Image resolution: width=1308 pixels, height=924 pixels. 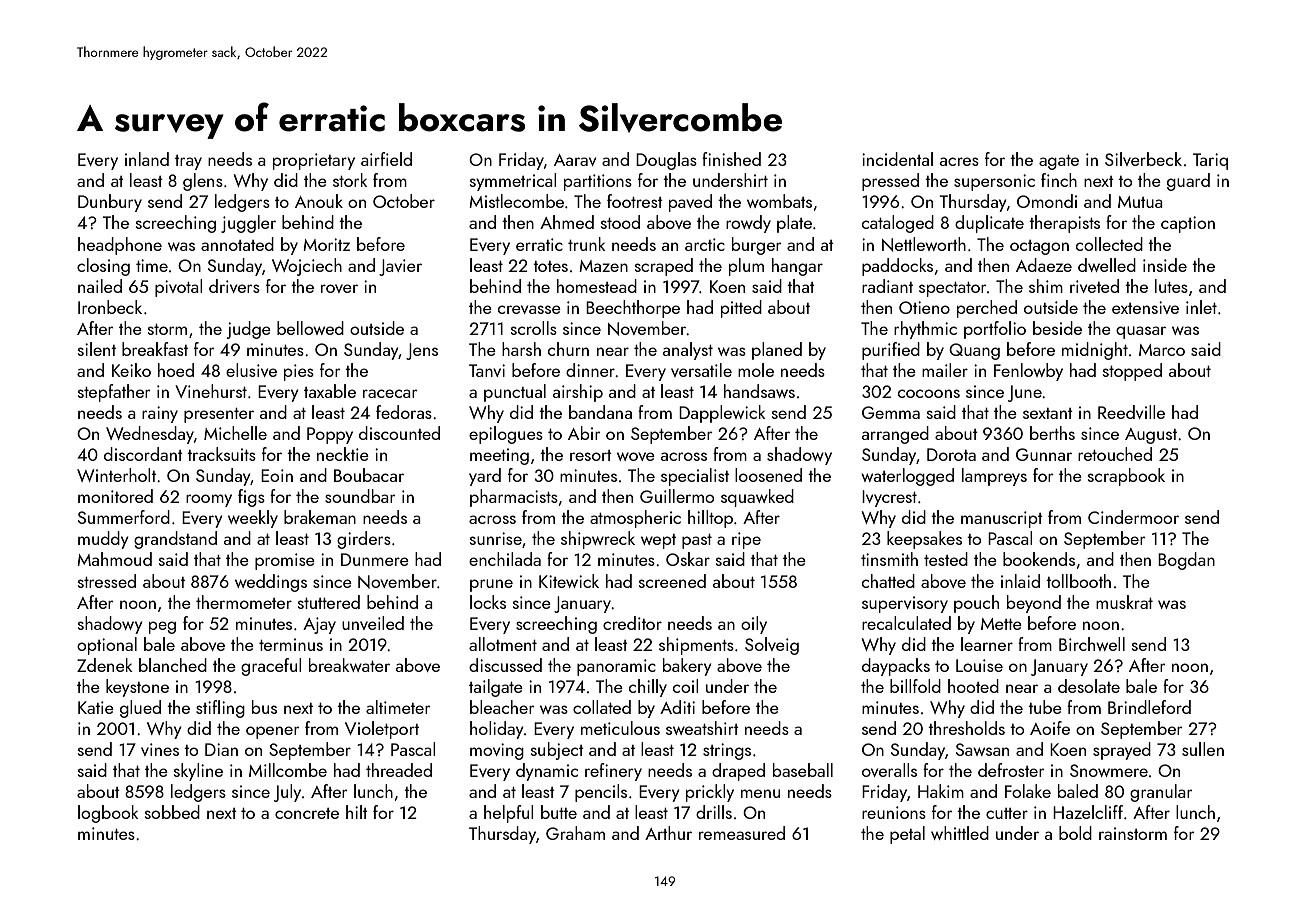 What do you see at coordinates (976, 604) in the screenshot?
I see `pouch` at bounding box center [976, 604].
